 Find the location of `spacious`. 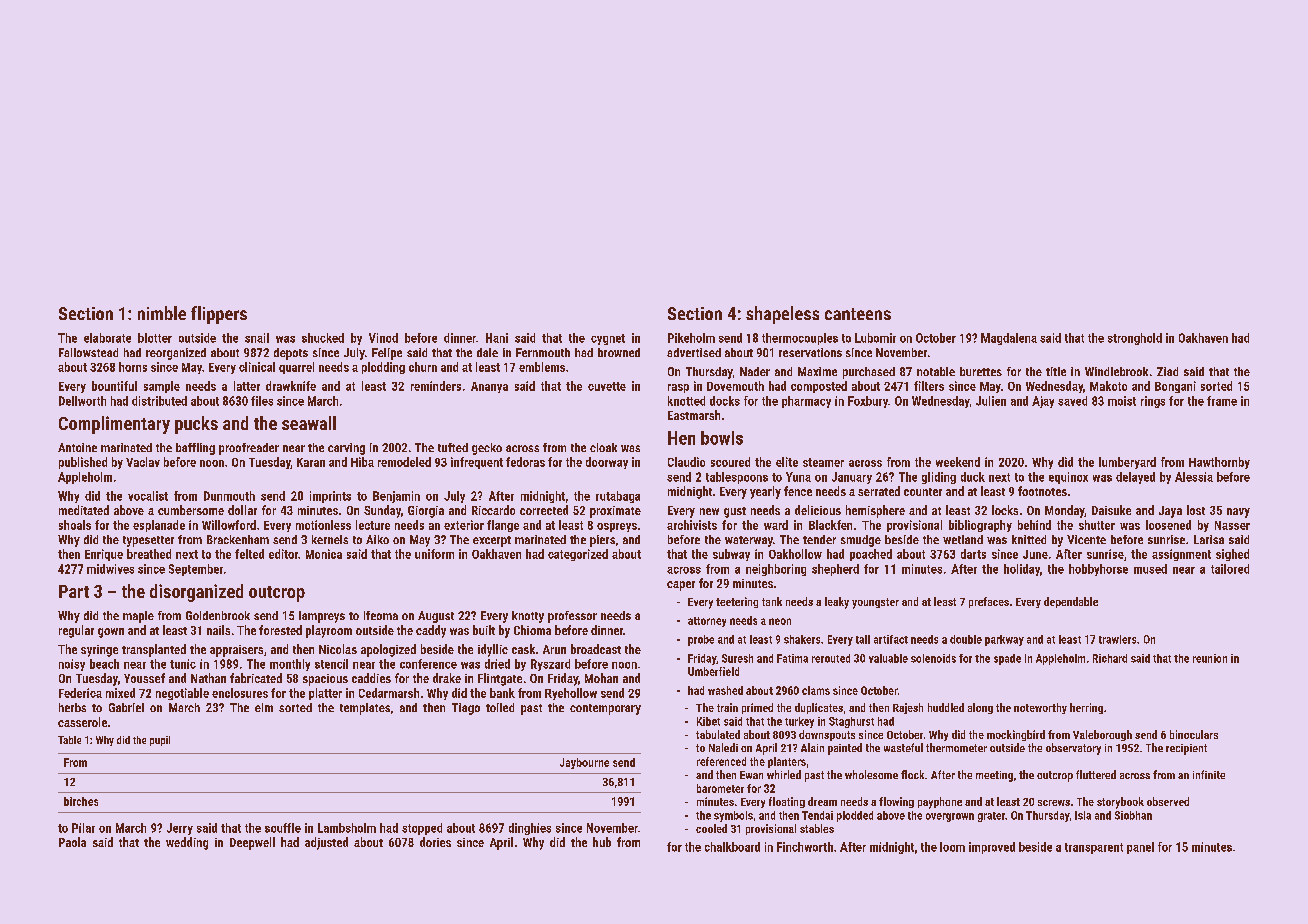

spacious is located at coordinates (325, 680).
